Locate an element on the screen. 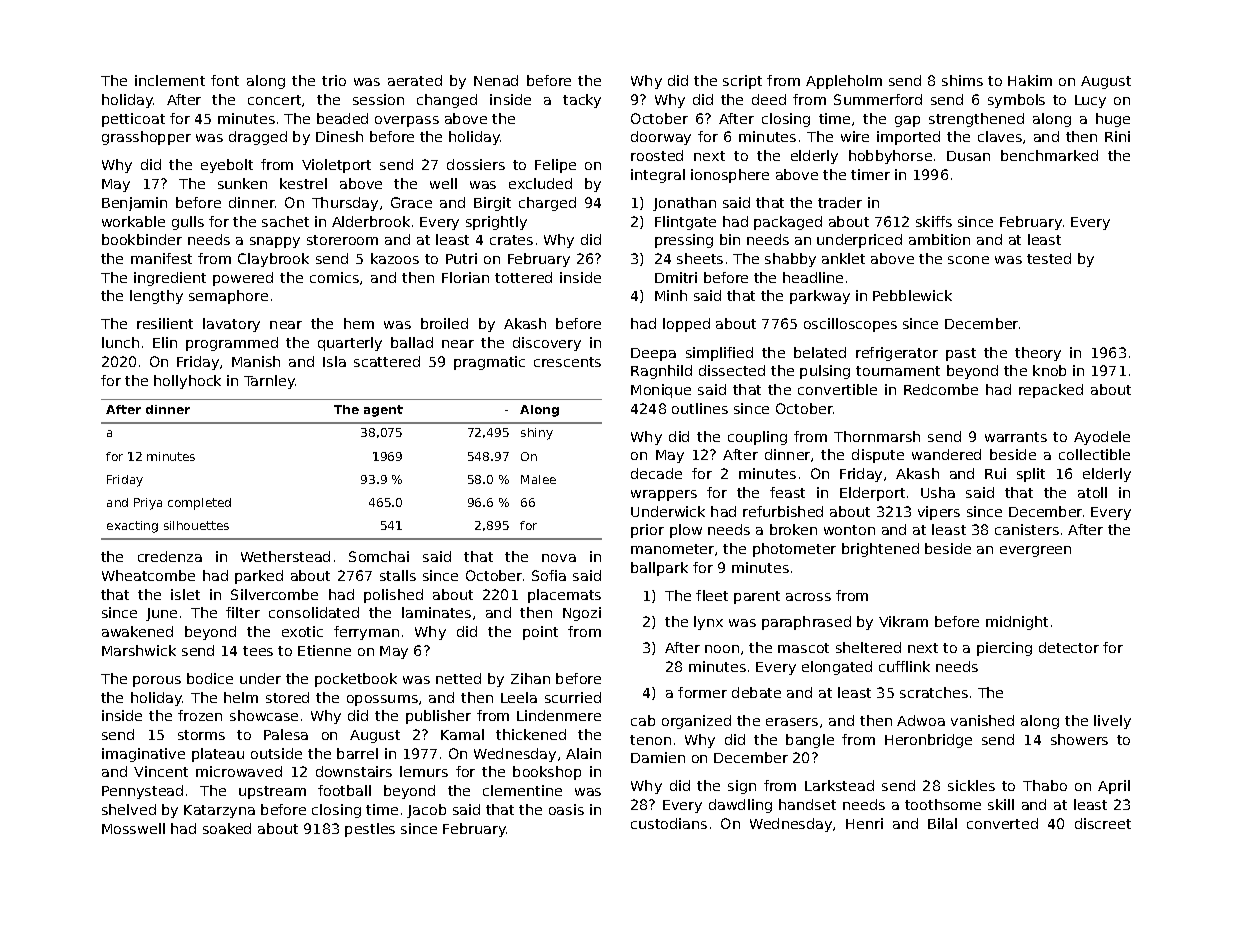 Image resolution: width=1233 pixels, height=952 pixels. awakened is located at coordinates (137, 631).
